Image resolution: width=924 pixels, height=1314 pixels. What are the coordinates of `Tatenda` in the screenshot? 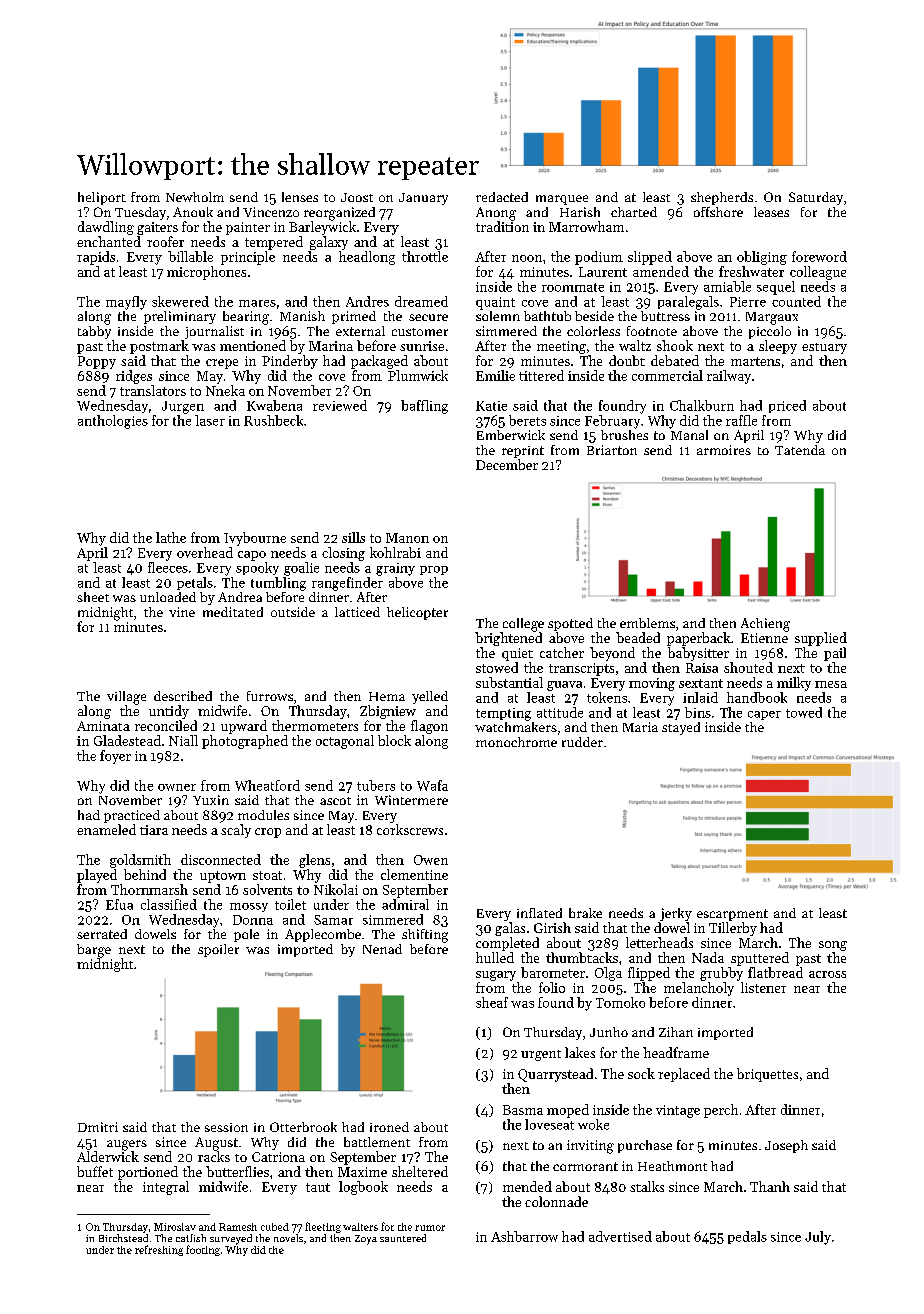 It's located at (800, 450).
